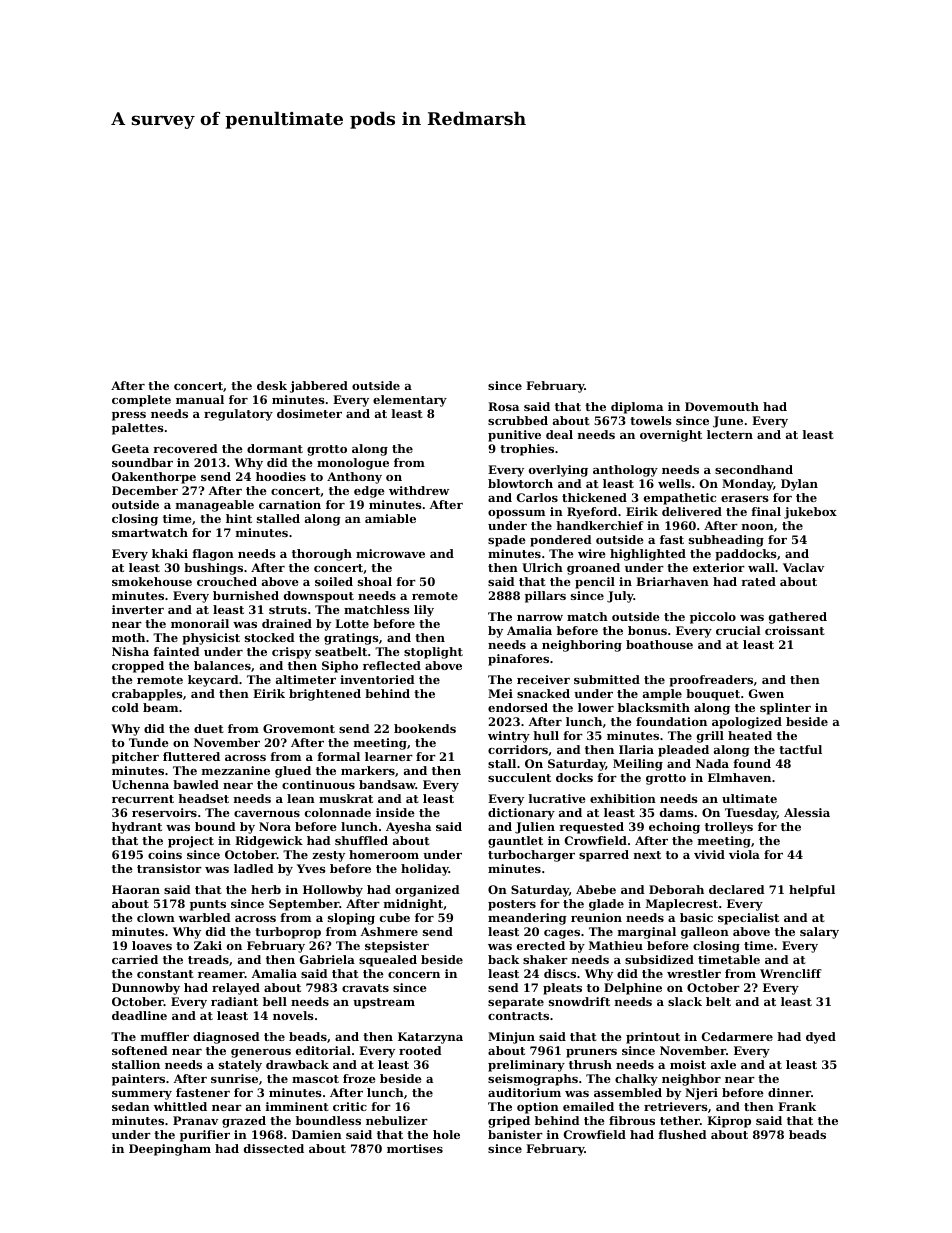  What do you see at coordinates (152, 581) in the document?
I see `smokehouse` at bounding box center [152, 581].
